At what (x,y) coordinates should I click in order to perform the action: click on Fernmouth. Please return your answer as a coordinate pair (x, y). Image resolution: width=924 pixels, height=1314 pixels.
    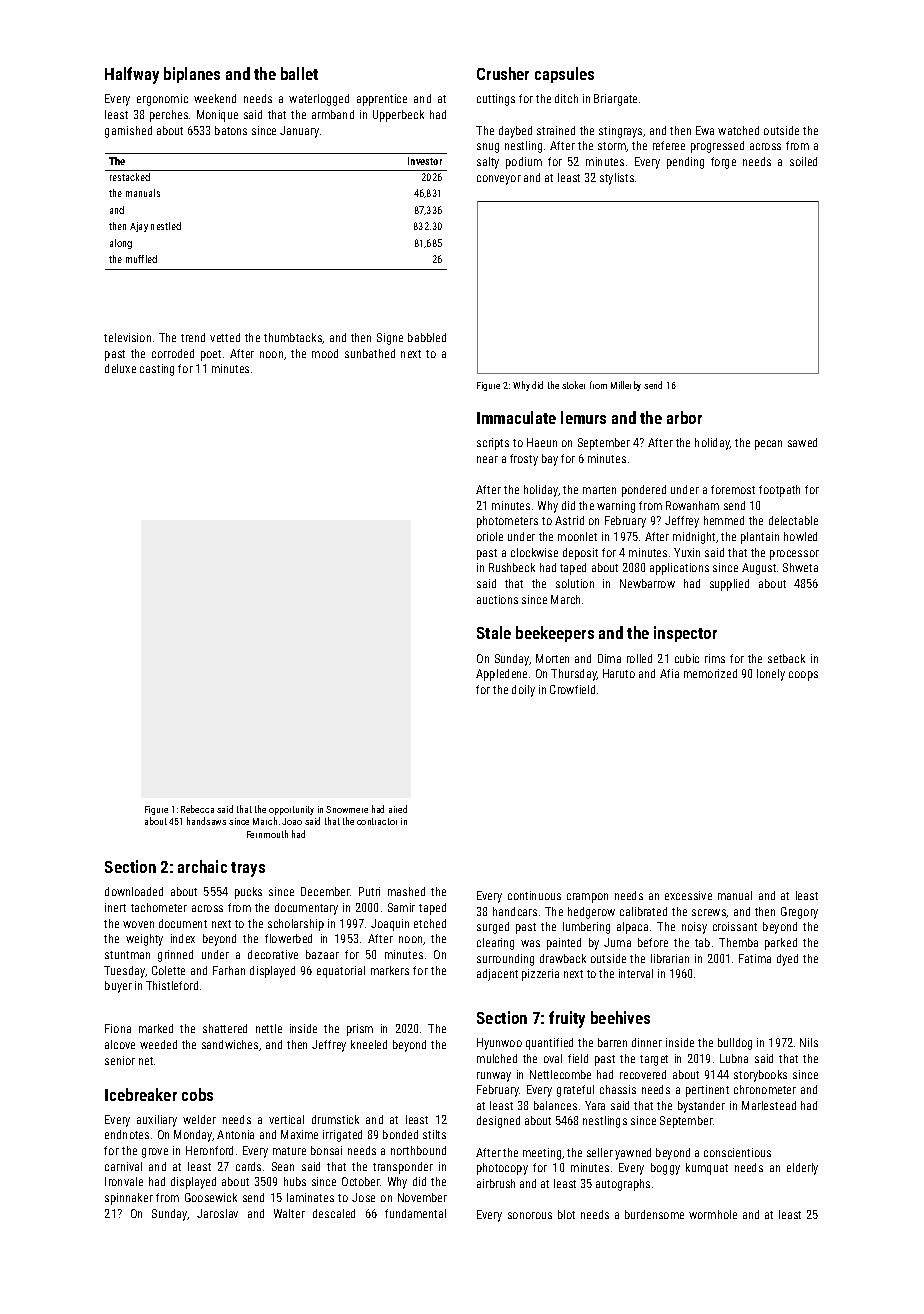
    Looking at the image, I should click on (267, 834).
